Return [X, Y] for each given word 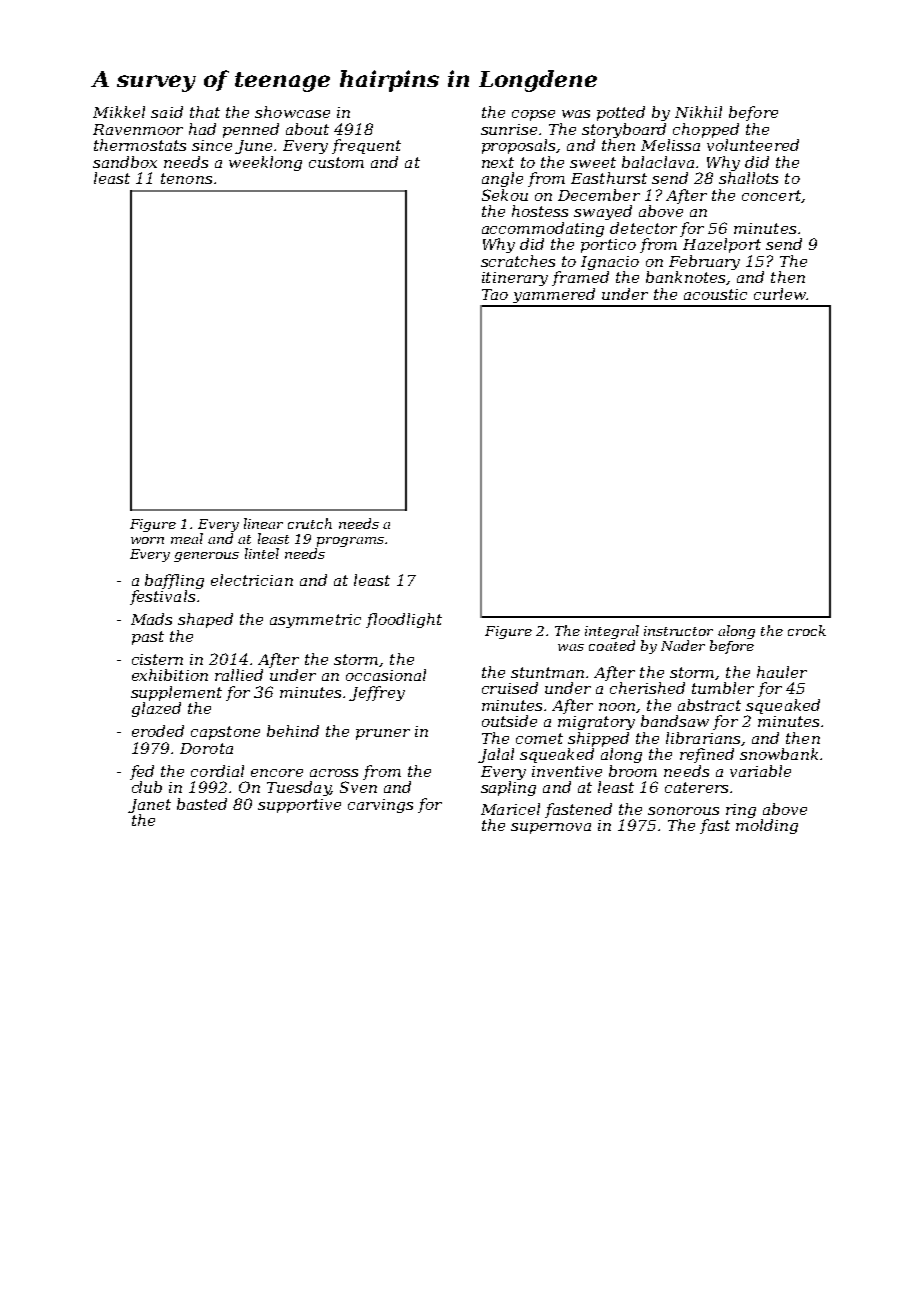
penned [251, 130]
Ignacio [610, 263]
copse [533, 115]
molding [767, 826]
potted [621, 113]
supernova [551, 828]
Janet [149, 806]
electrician [252, 580]
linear [263, 523]
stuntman [547, 672]
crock [807, 630]
